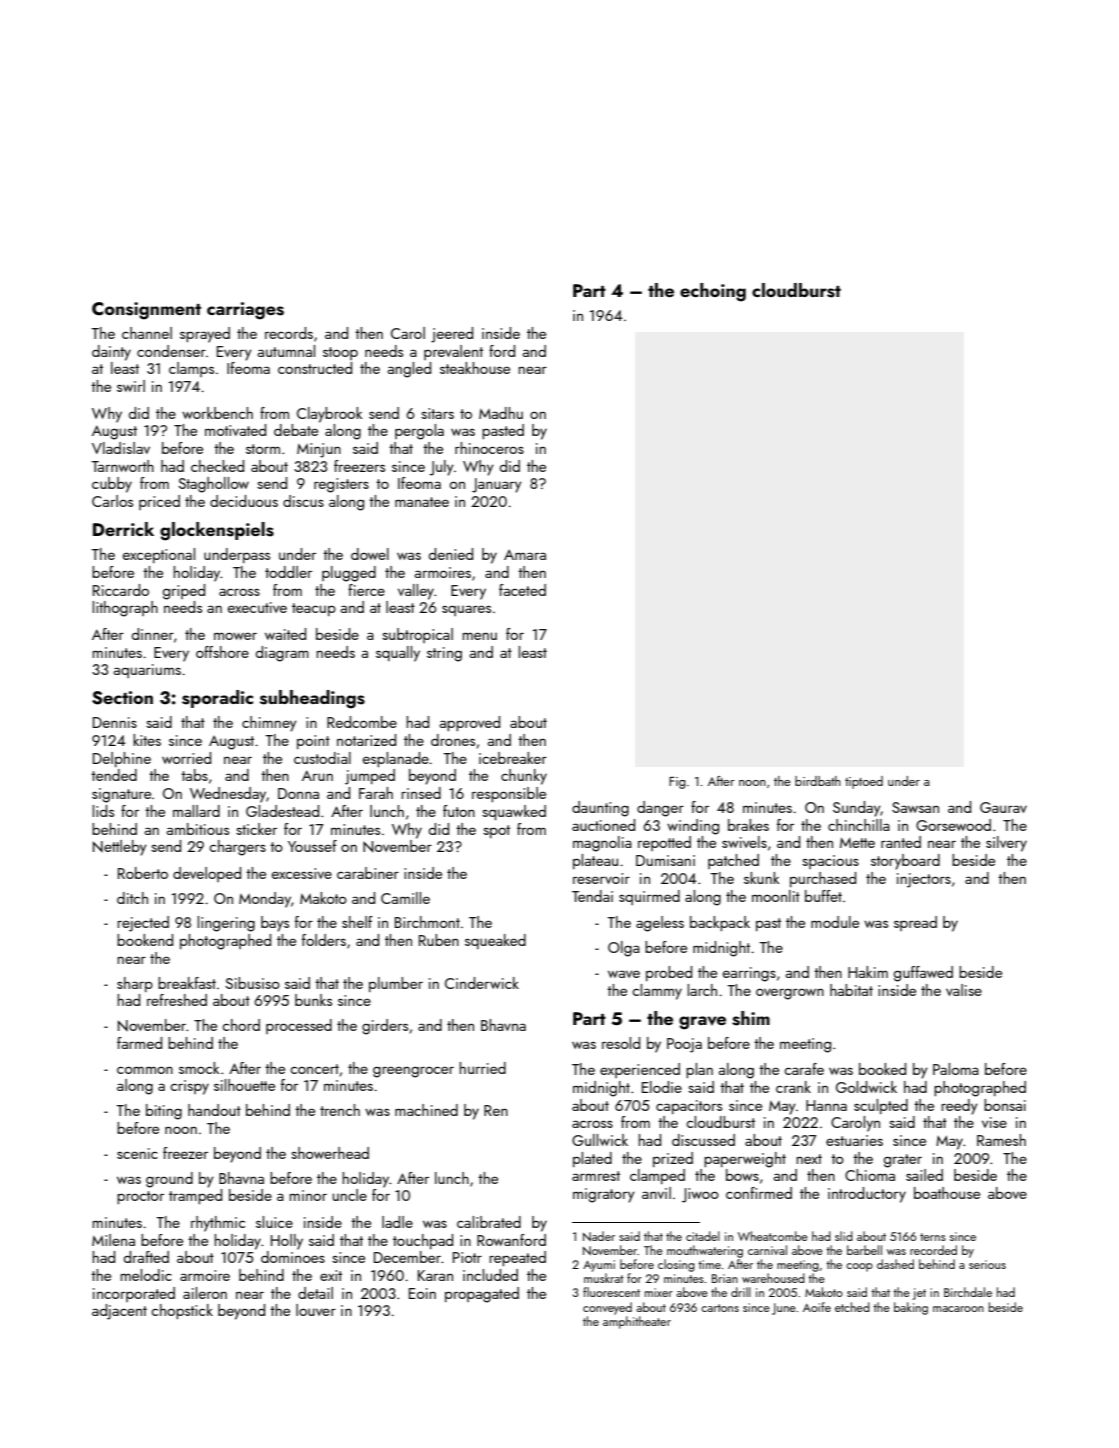  I want to click on aileron, so click(205, 1293).
